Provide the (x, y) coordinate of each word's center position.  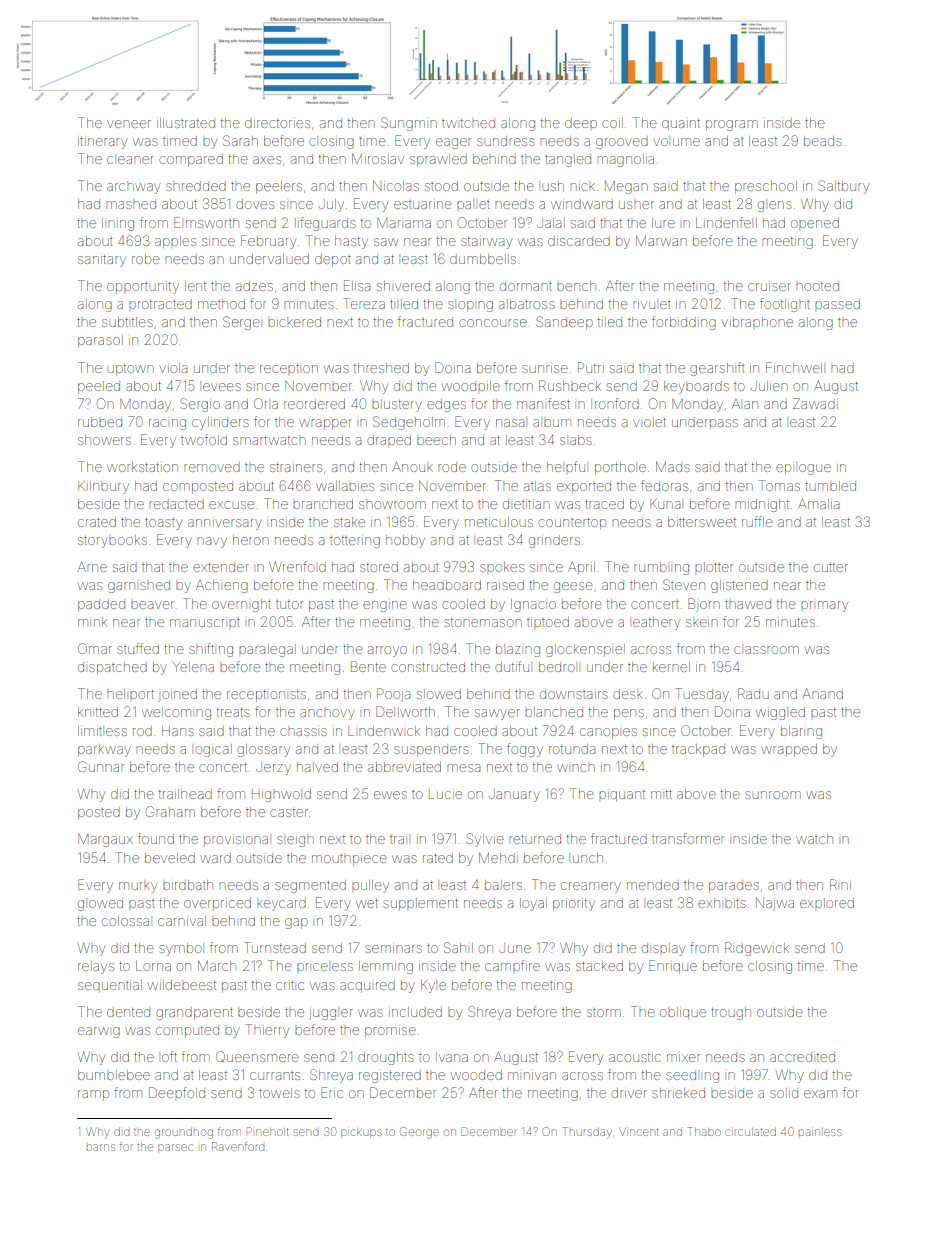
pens (629, 714)
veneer (129, 124)
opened (815, 223)
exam (820, 1094)
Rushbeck (570, 385)
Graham (170, 811)
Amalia (818, 504)
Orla (266, 403)
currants (275, 1076)
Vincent (639, 1132)
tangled (568, 160)
